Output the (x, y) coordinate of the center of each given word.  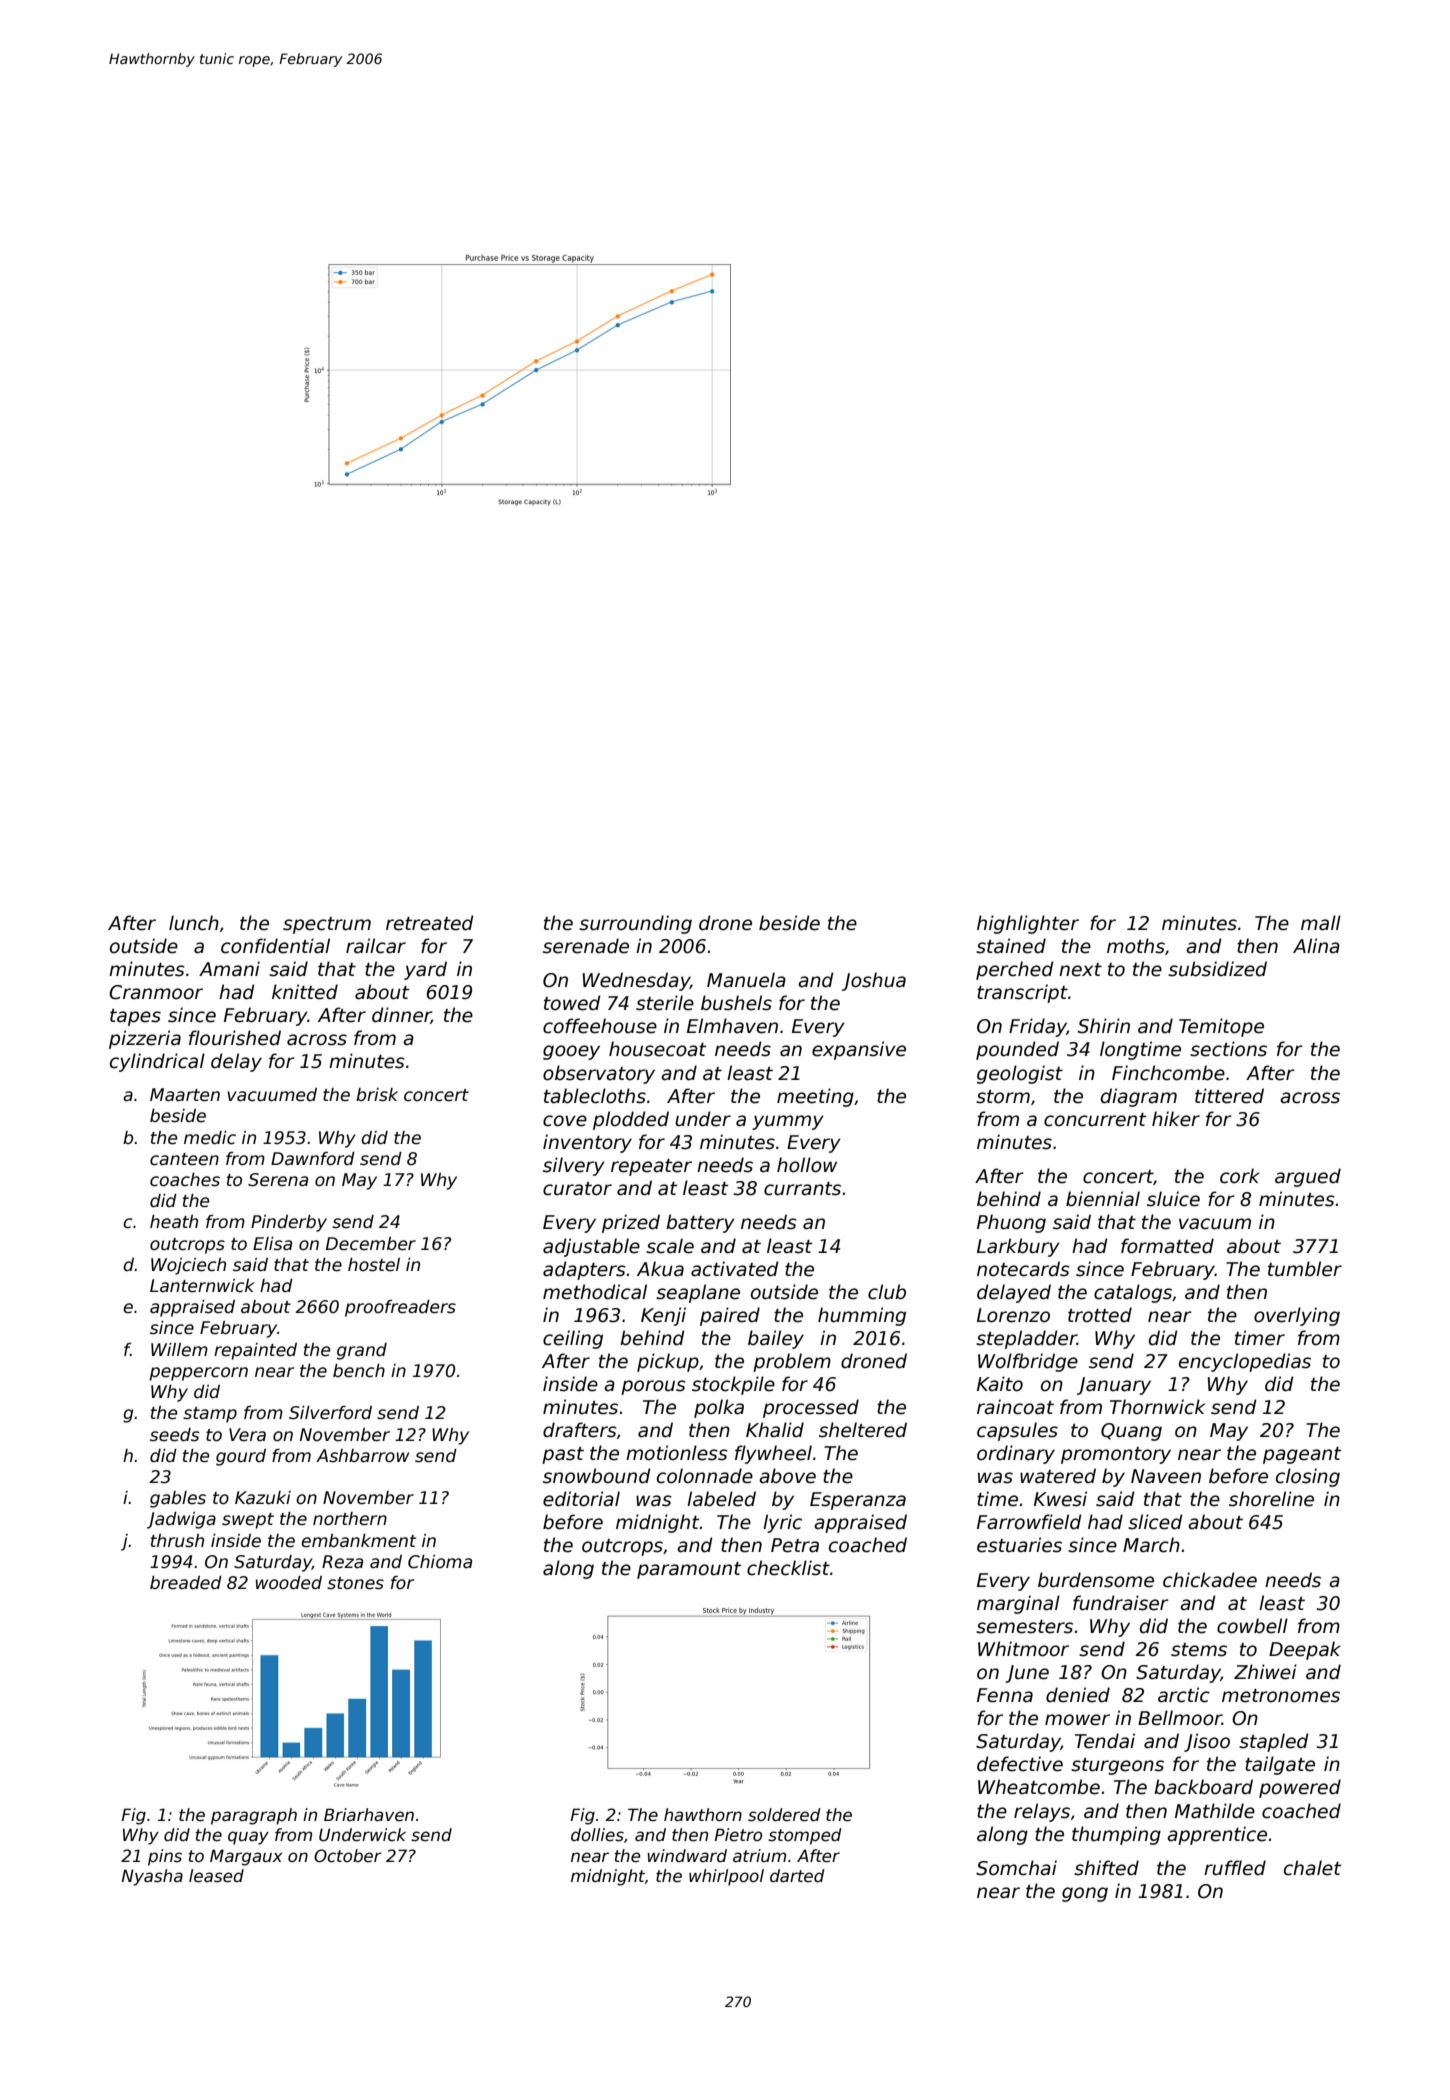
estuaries (1019, 1545)
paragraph (254, 1816)
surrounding (635, 924)
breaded (186, 1583)
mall (1321, 923)
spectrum (327, 925)
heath (174, 1222)
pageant (1302, 1455)
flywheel (773, 1454)
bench (359, 1371)
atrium (759, 1856)
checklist (788, 1568)
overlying (1297, 1316)
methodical (595, 1292)
